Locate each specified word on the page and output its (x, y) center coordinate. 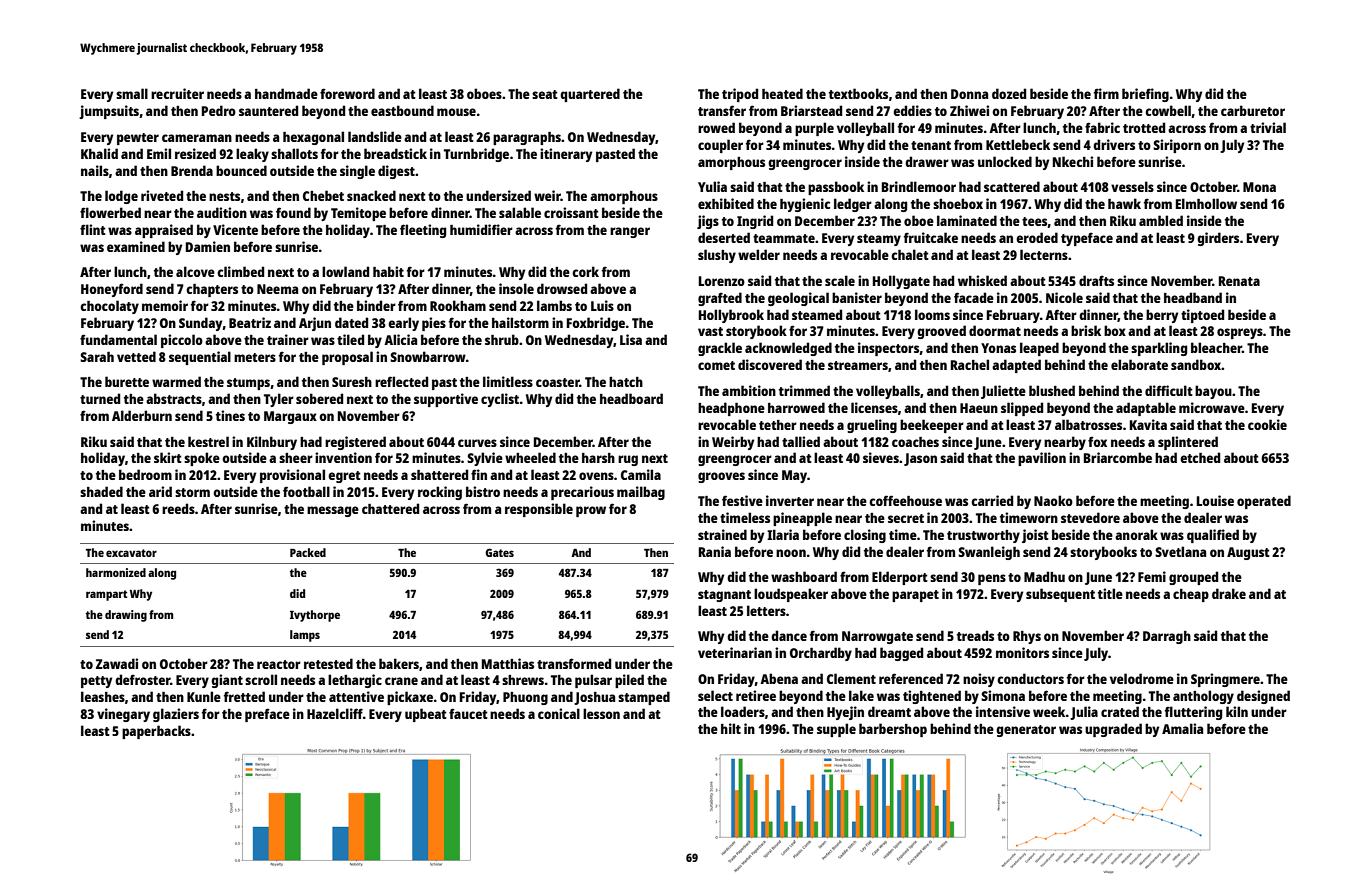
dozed (1009, 93)
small (132, 93)
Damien (208, 246)
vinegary (123, 715)
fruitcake (931, 237)
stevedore (1090, 517)
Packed (308, 552)
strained (722, 534)
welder (759, 254)
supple (836, 730)
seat (545, 94)
